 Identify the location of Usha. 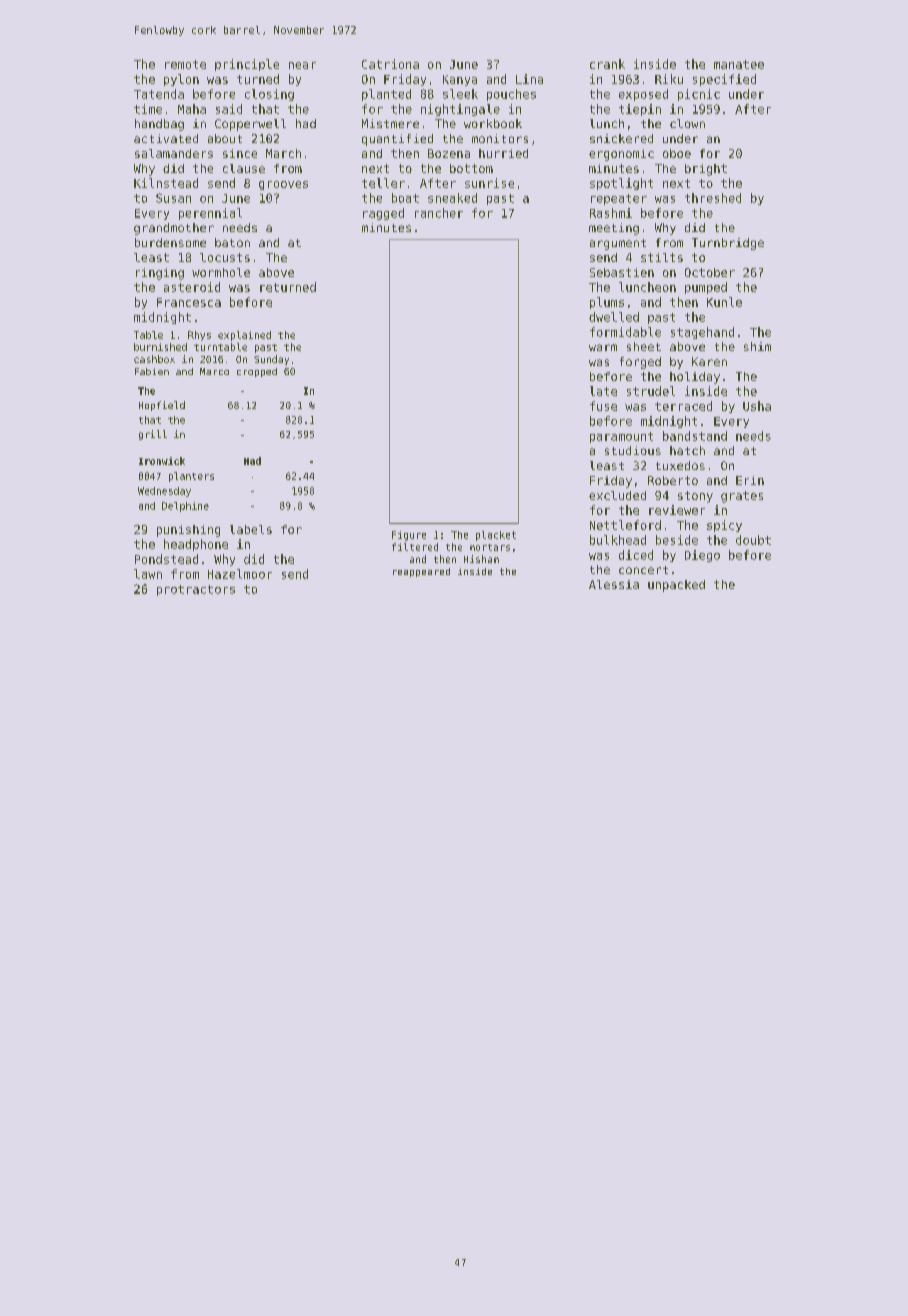
(757, 406).
